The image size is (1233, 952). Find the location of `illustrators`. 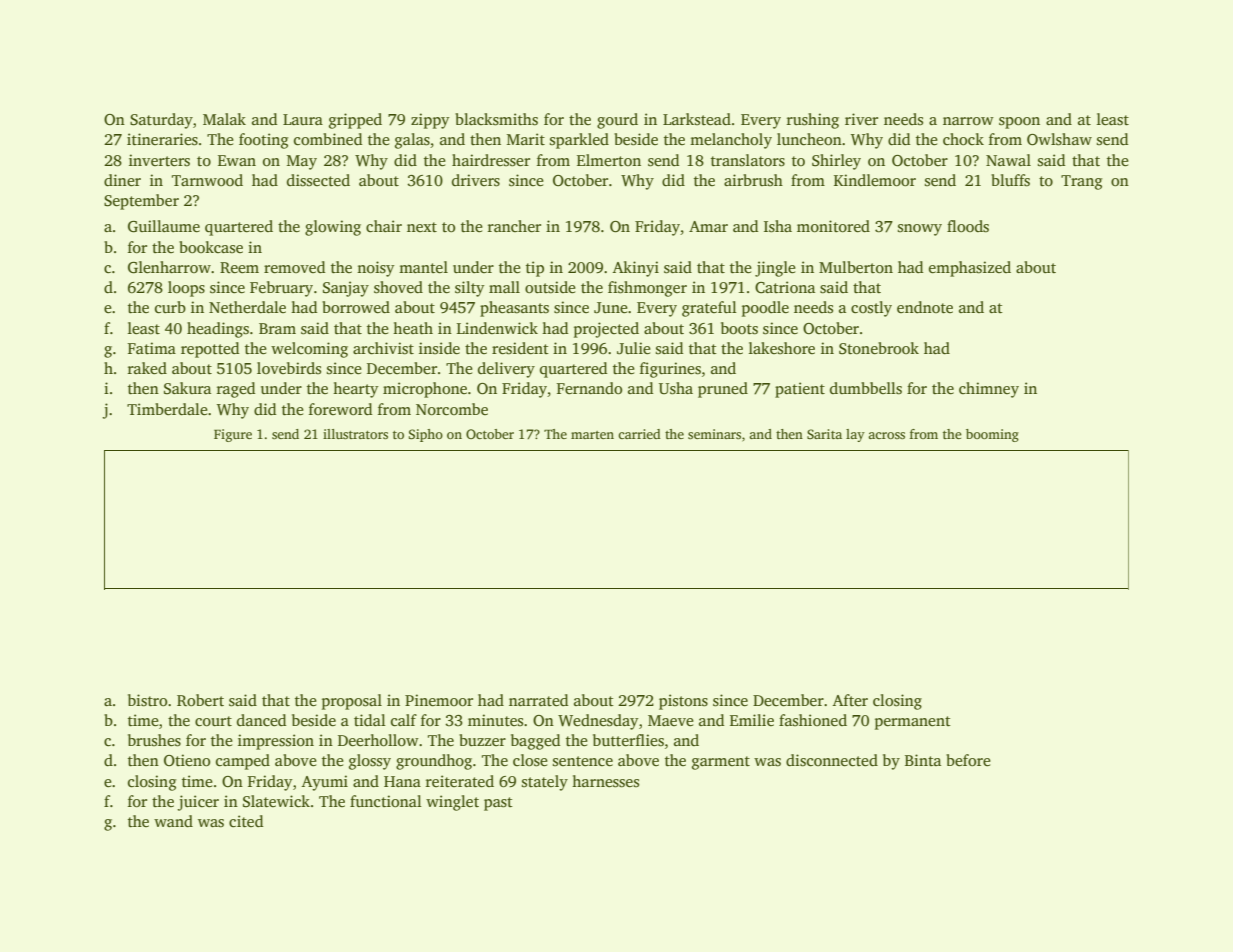

illustrators is located at coordinates (355, 434).
